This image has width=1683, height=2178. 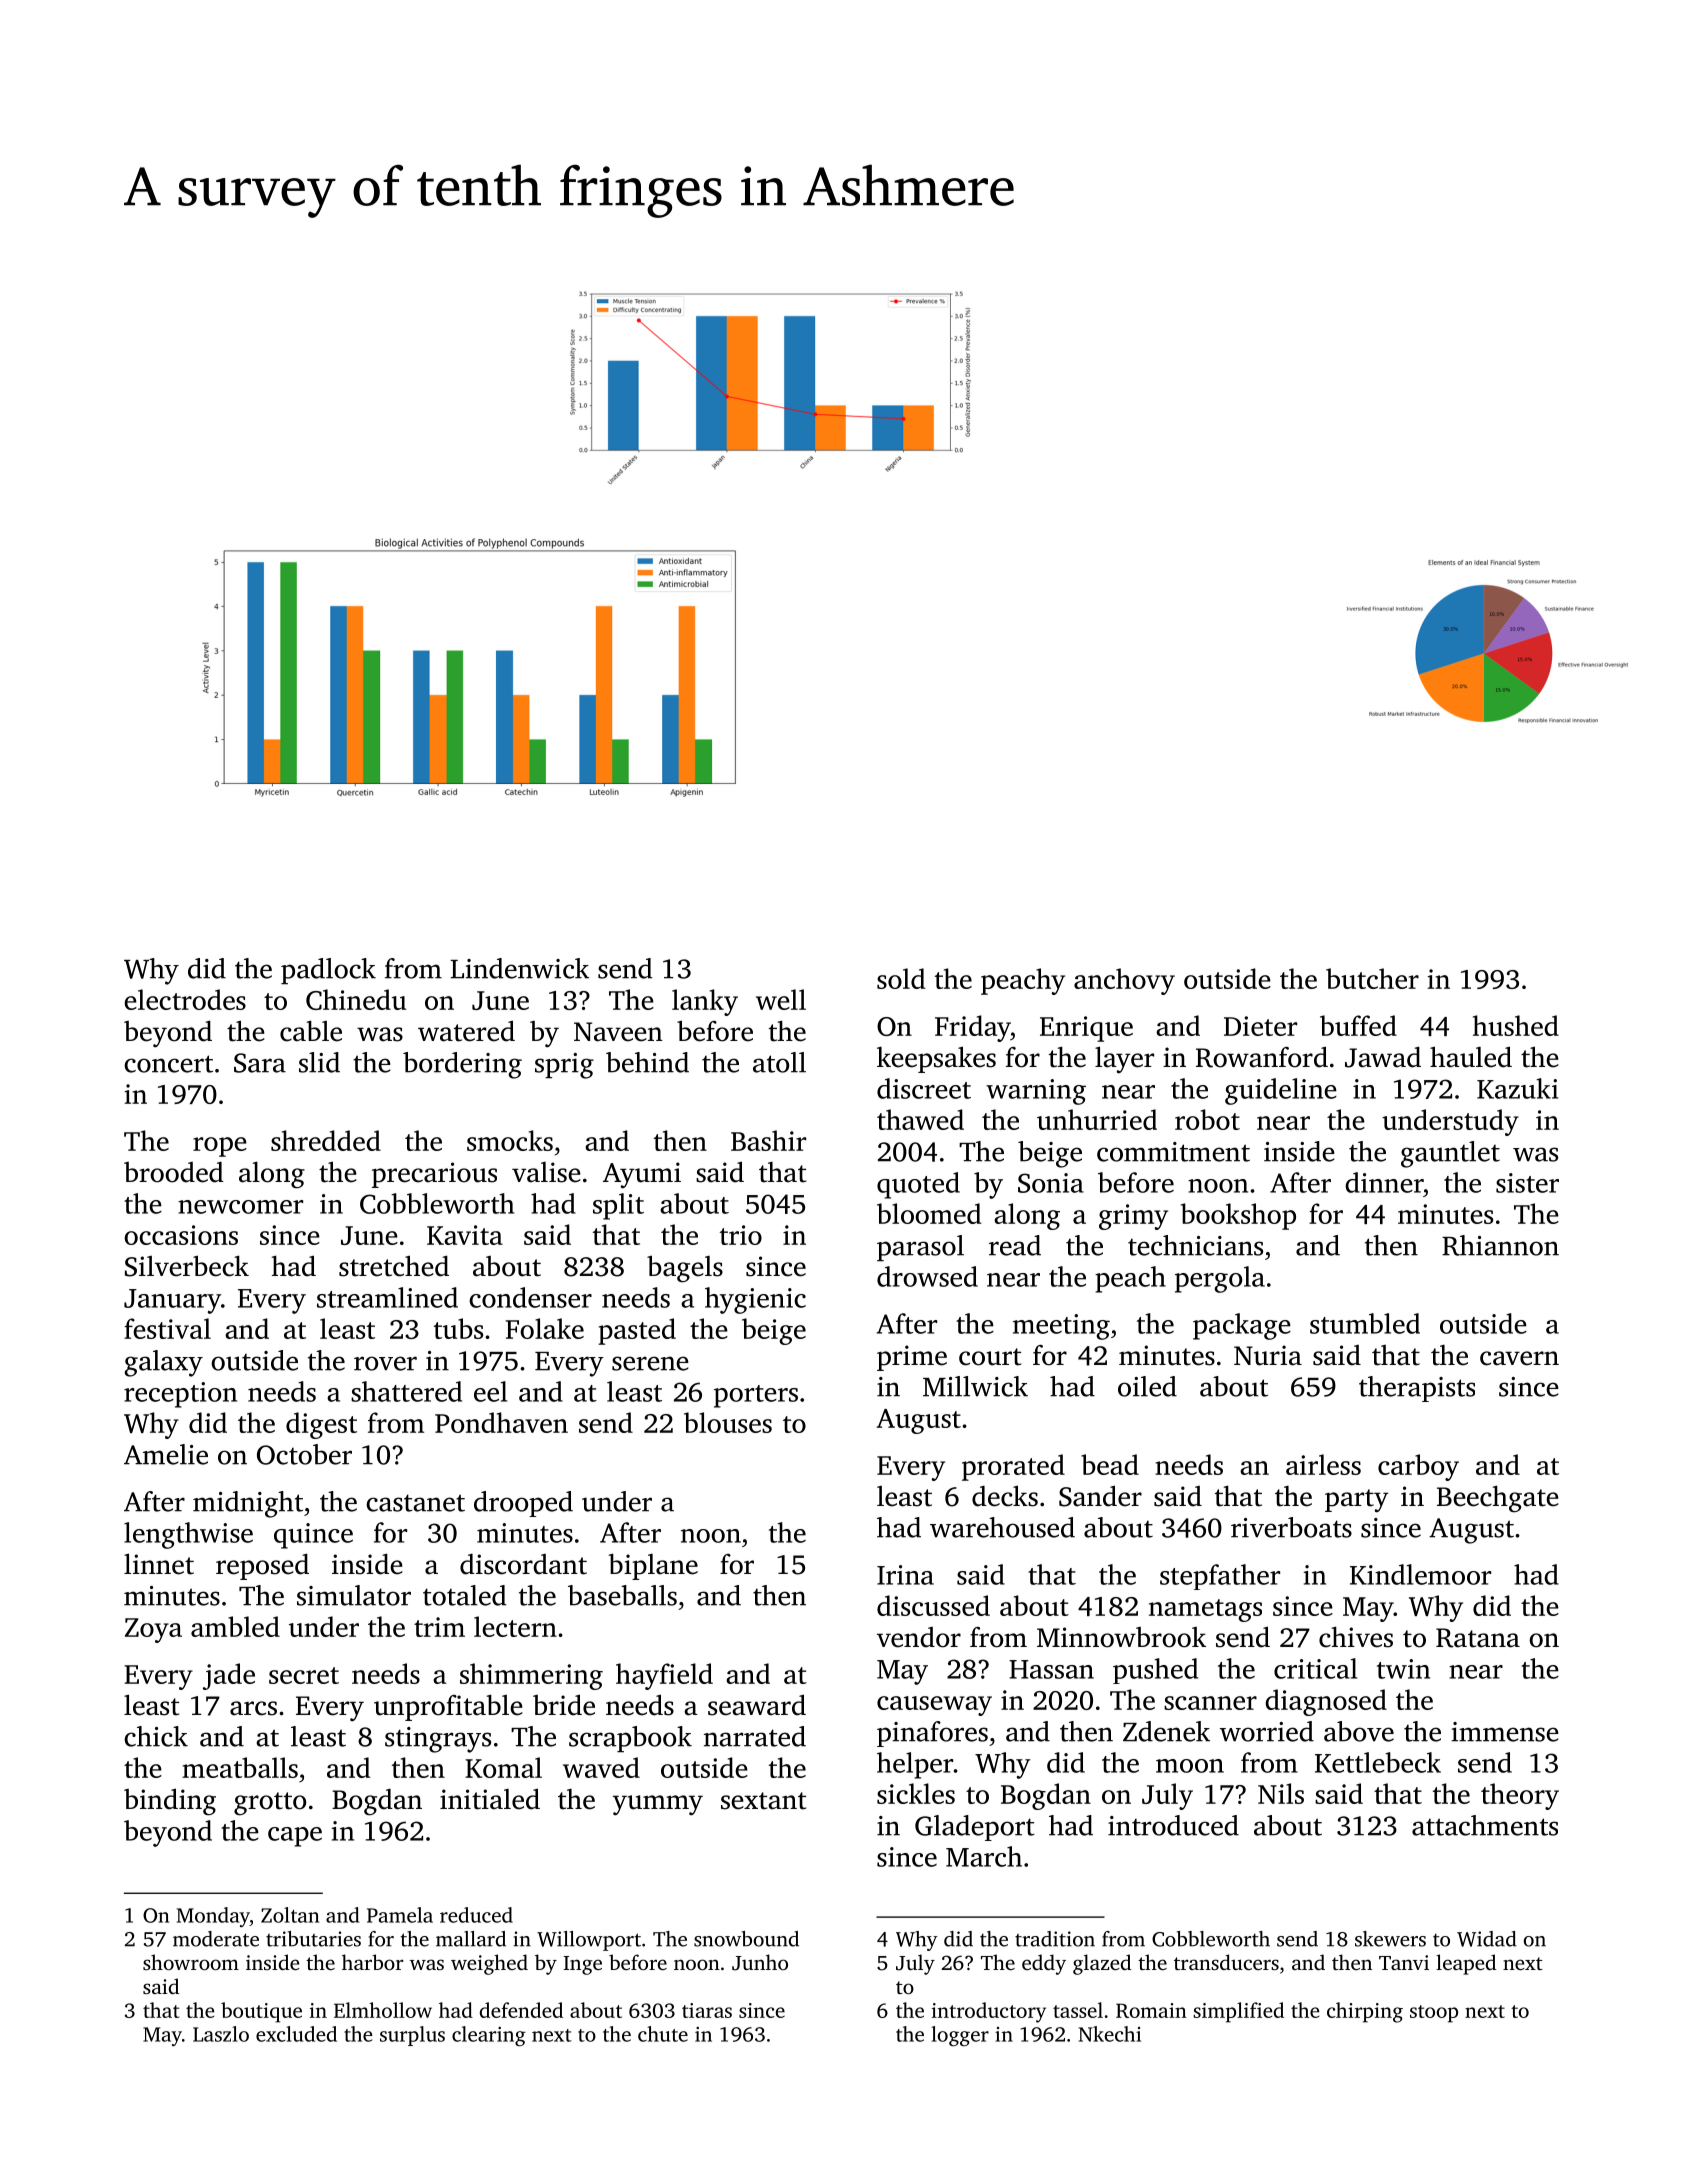 What do you see at coordinates (415, 1503) in the image?
I see `castanet` at bounding box center [415, 1503].
